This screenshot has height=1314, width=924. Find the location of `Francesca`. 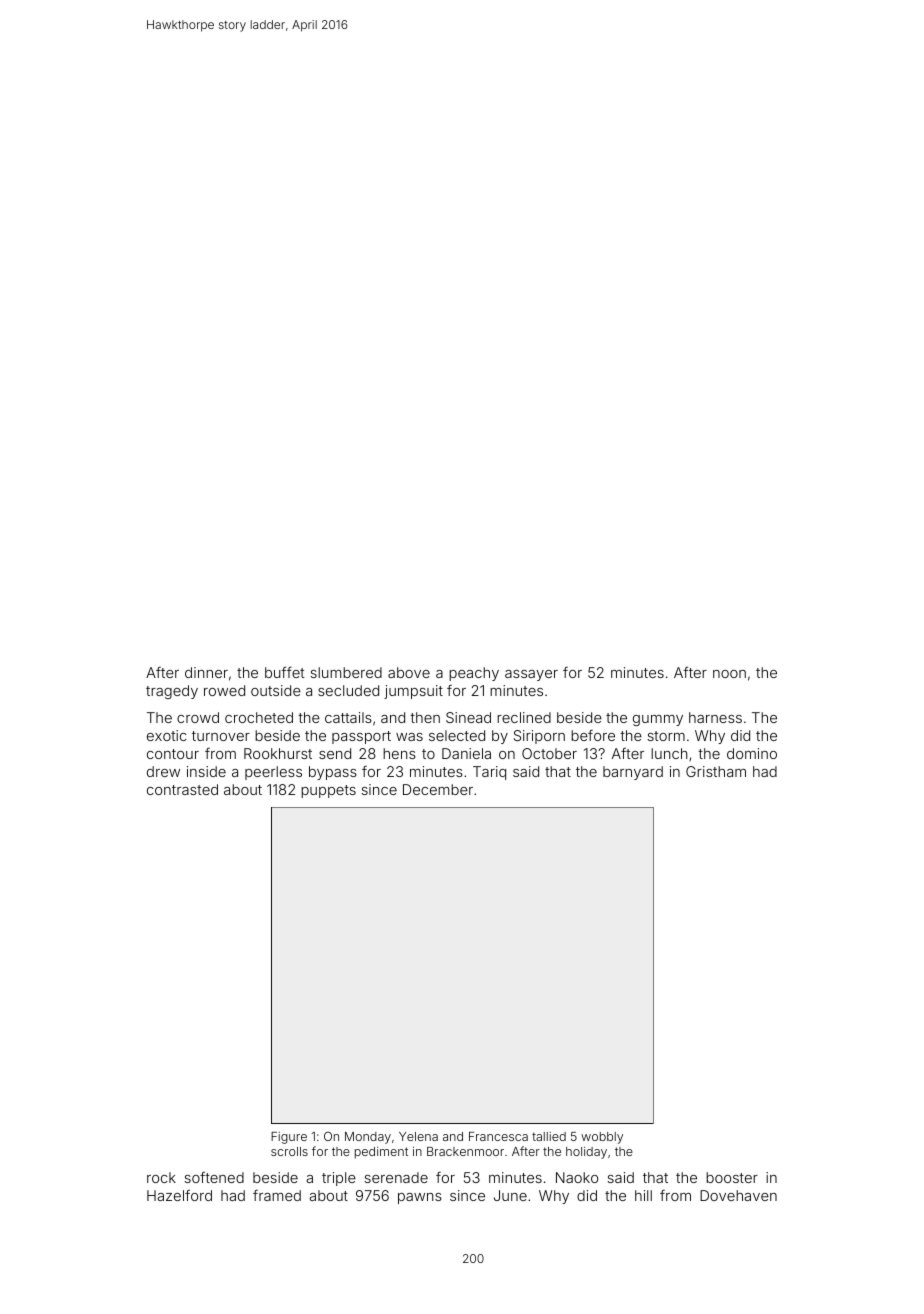

Francesca is located at coordinates (498, 1136).
